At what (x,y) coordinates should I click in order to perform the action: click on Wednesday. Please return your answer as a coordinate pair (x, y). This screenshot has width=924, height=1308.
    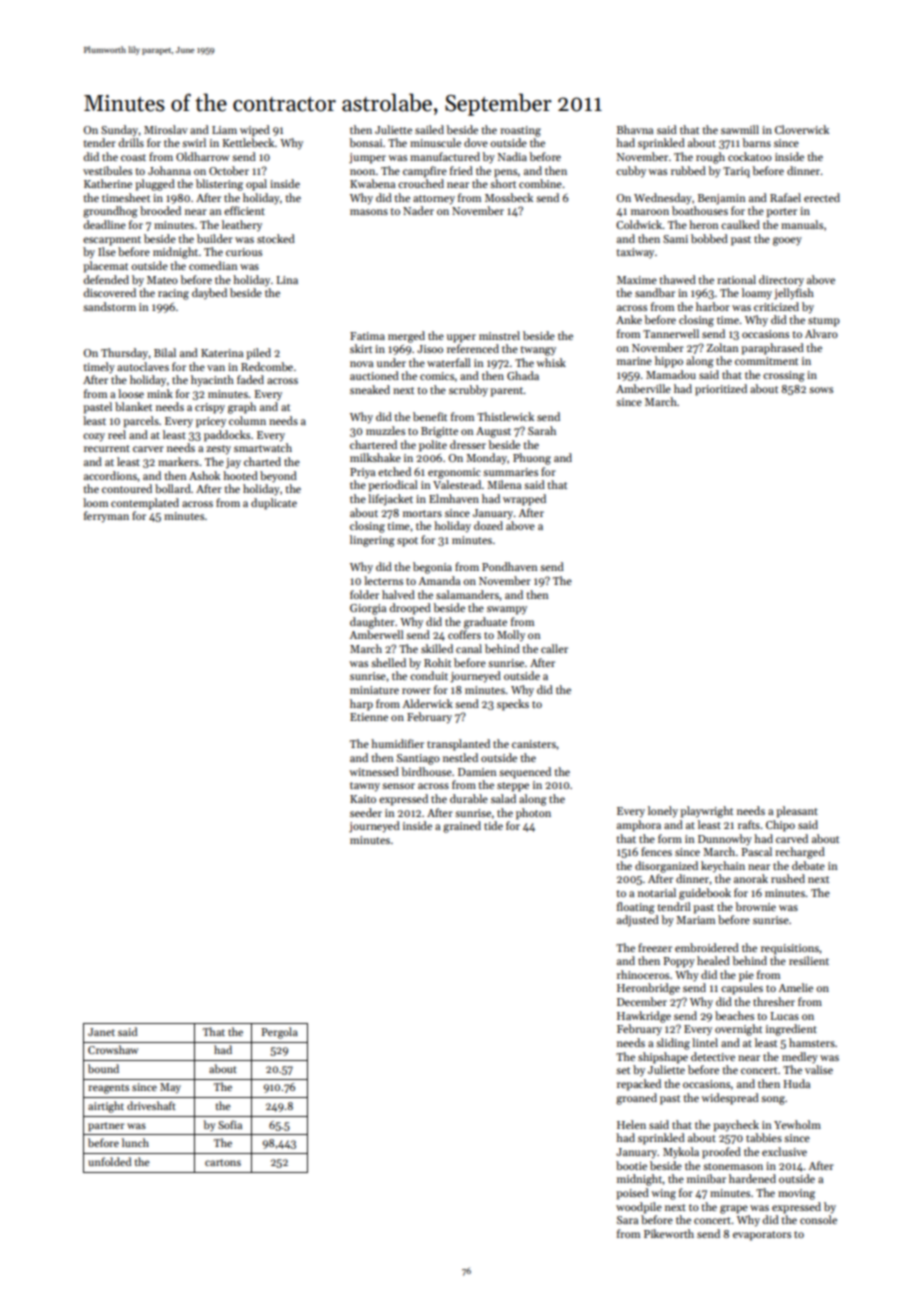
    Looking at the image, I should click on (663, 199).
